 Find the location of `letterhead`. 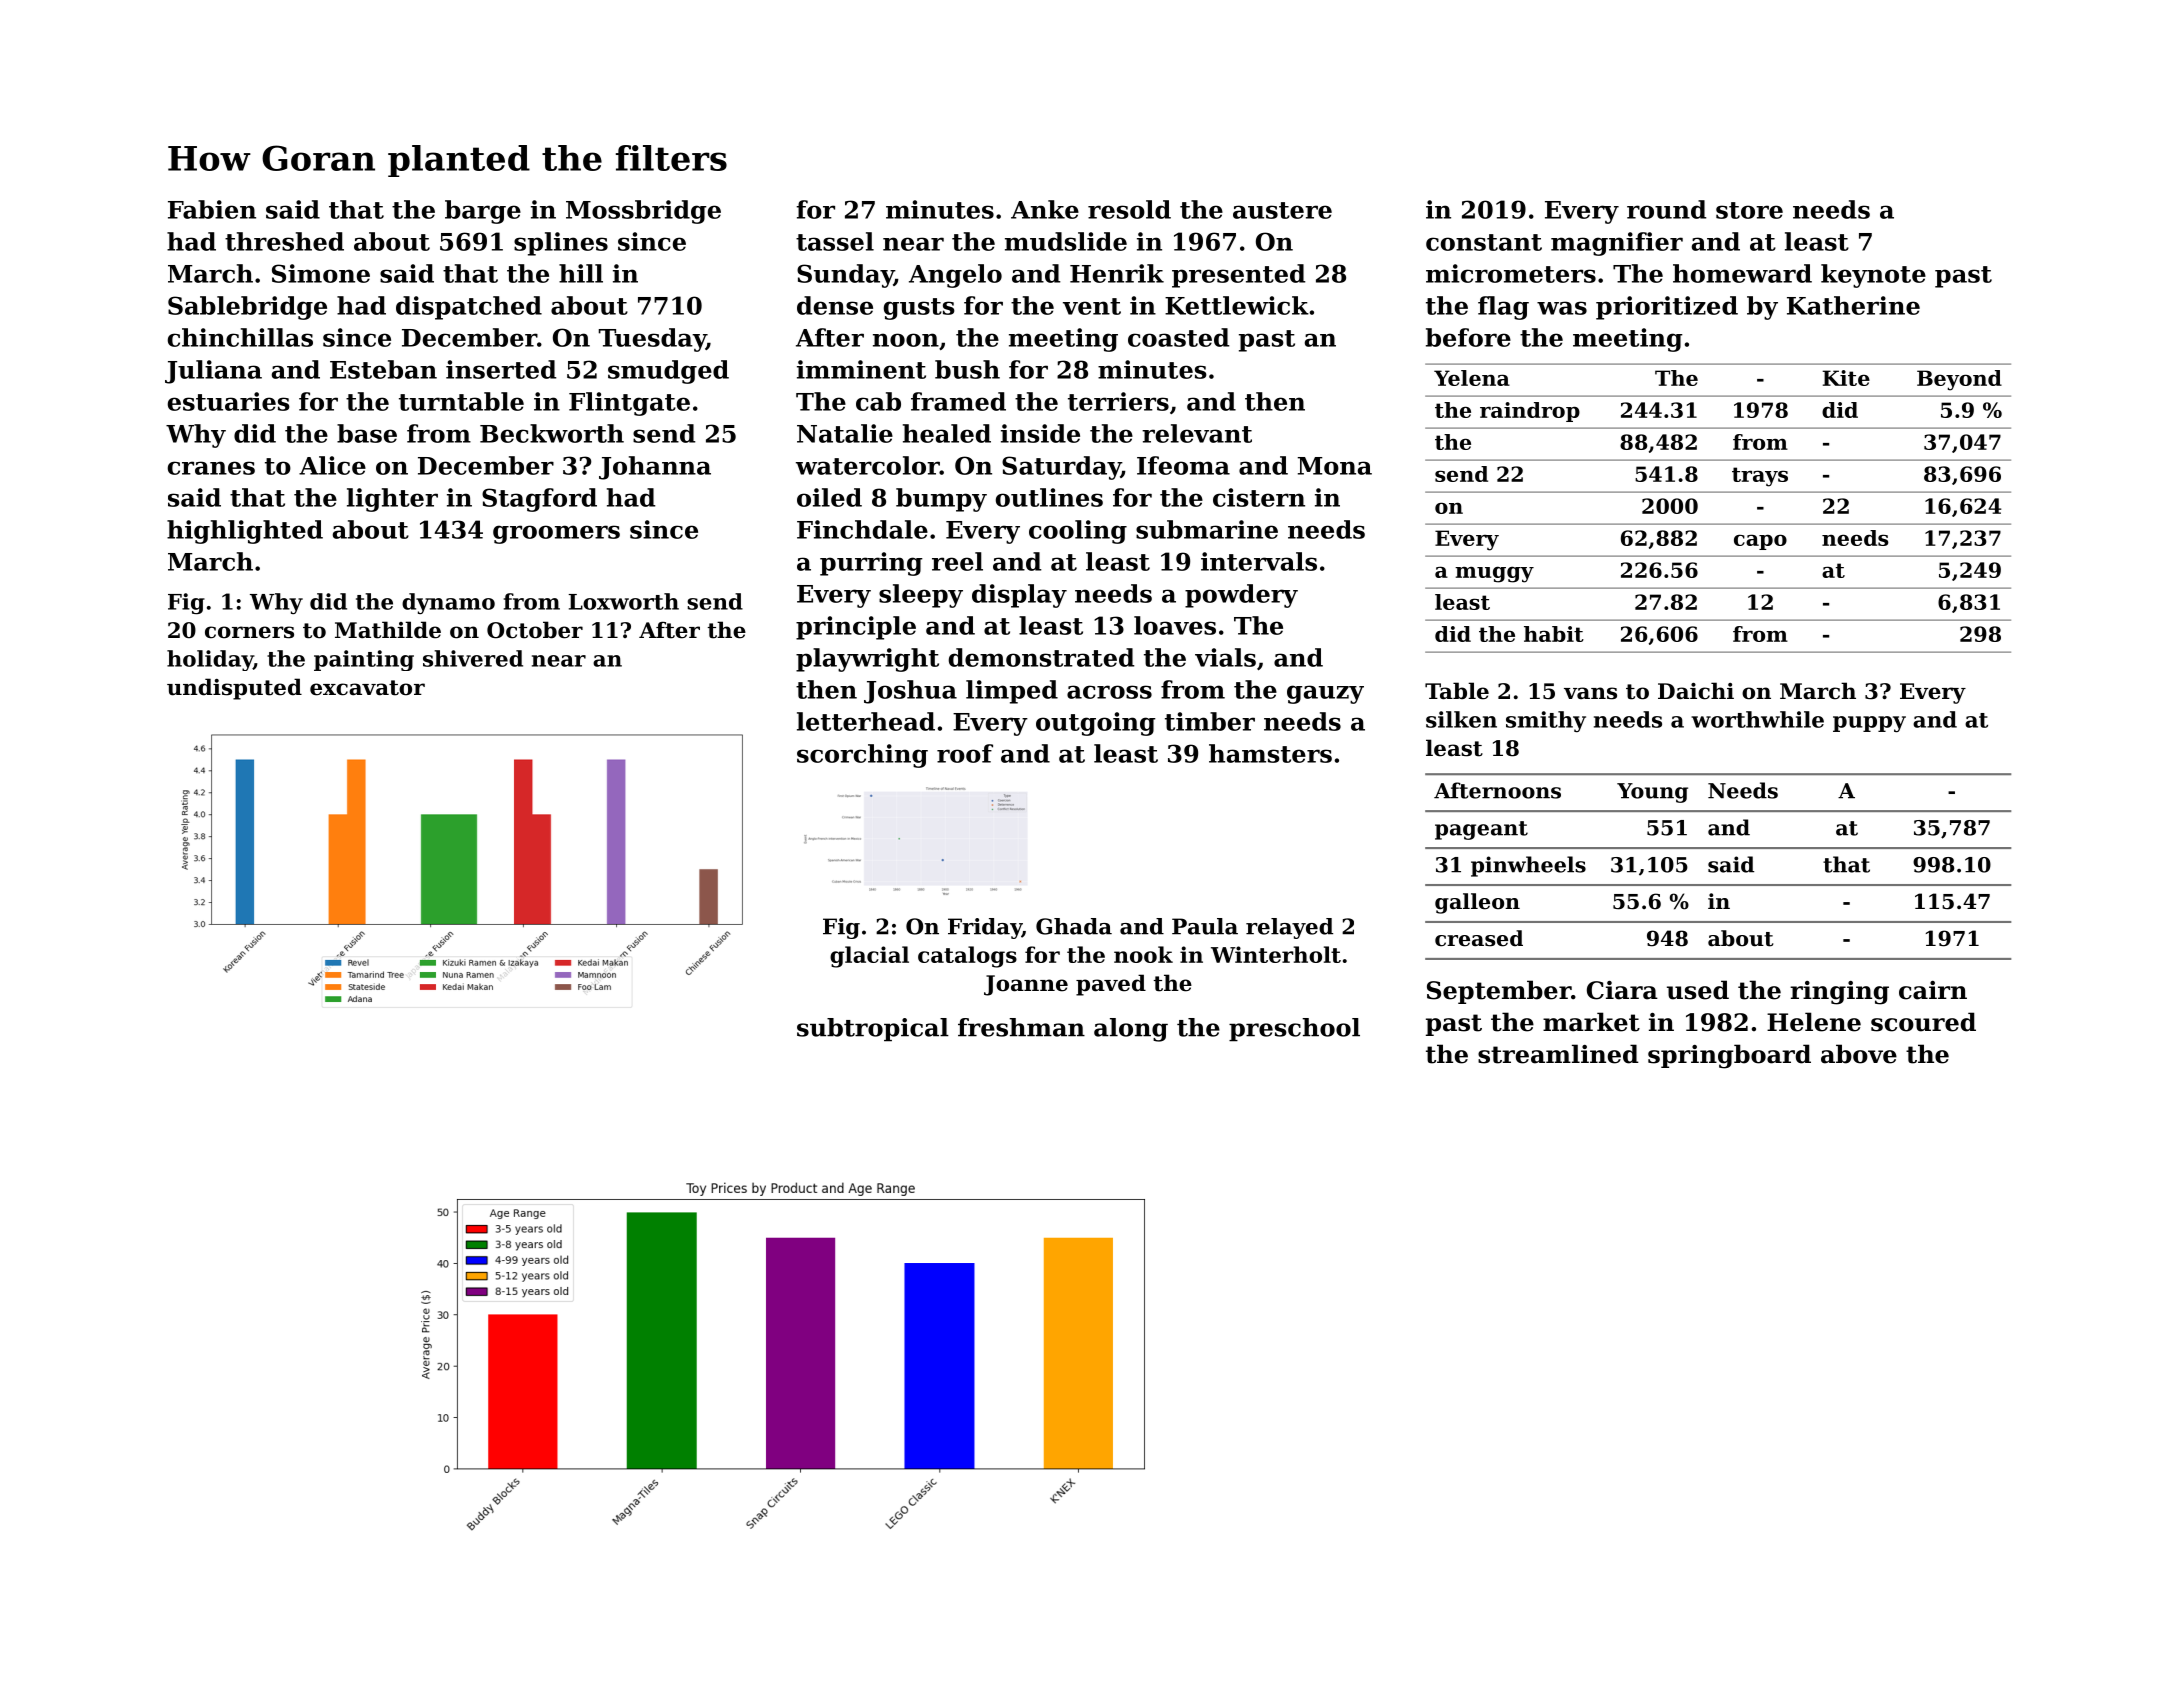

letterhead is located at coordinates (866, 721).
